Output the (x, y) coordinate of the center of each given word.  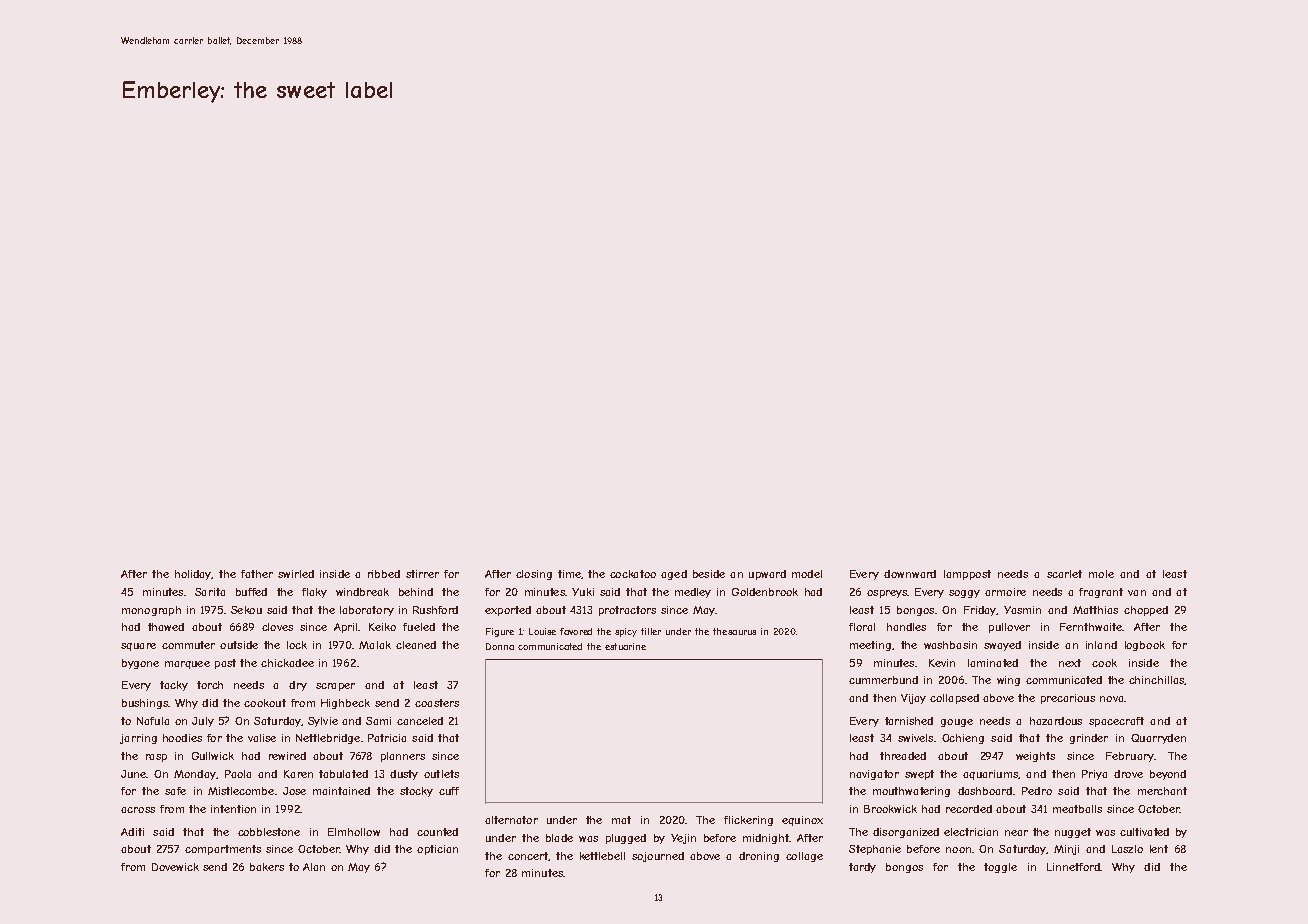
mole (1101, 574)
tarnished (909, 721)
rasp (156, 758)
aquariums (990, 775)
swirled (296, 574)
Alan (314, 867)
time (569, 574)
